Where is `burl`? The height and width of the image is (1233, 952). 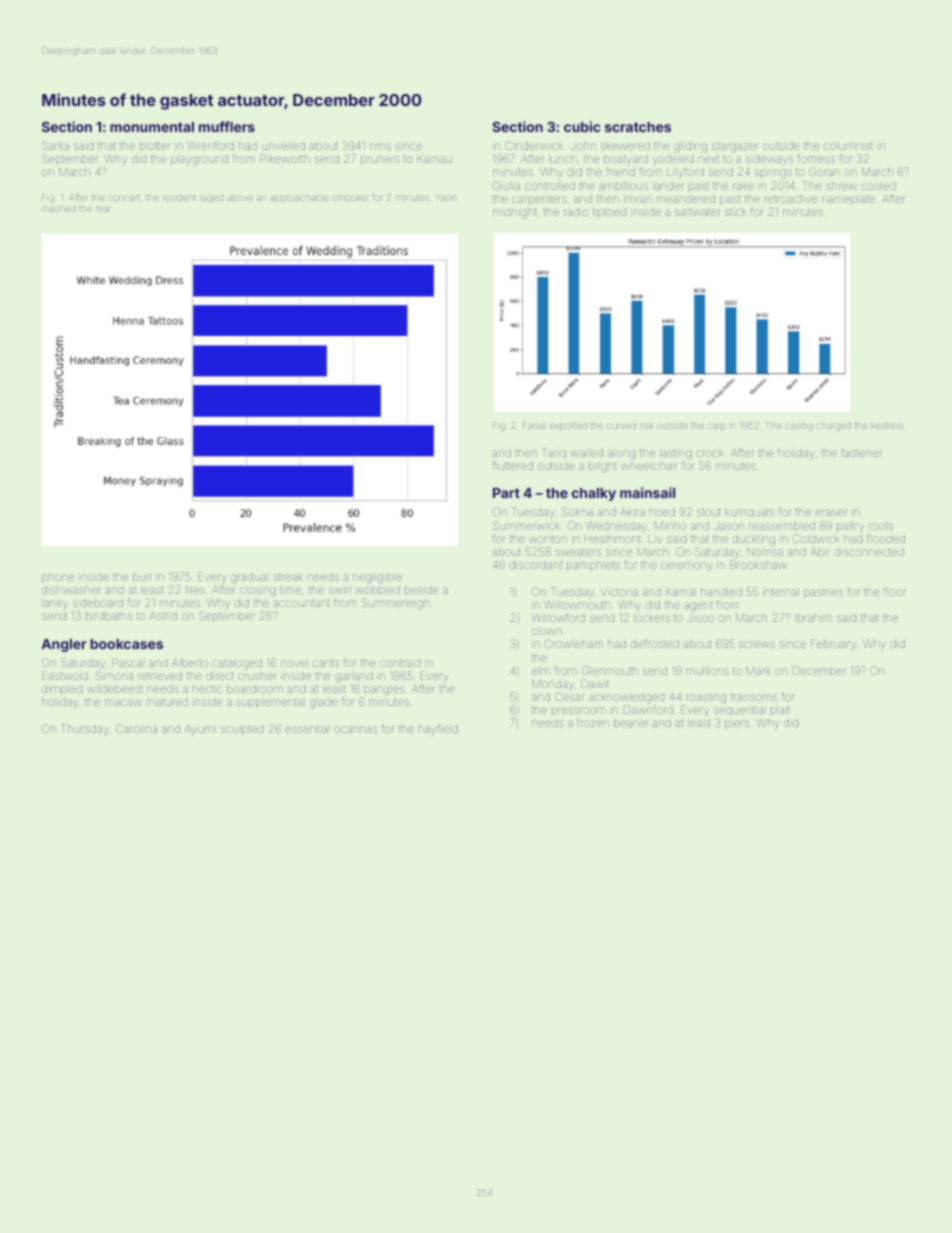
burl is located at coordinates (142, 577).
